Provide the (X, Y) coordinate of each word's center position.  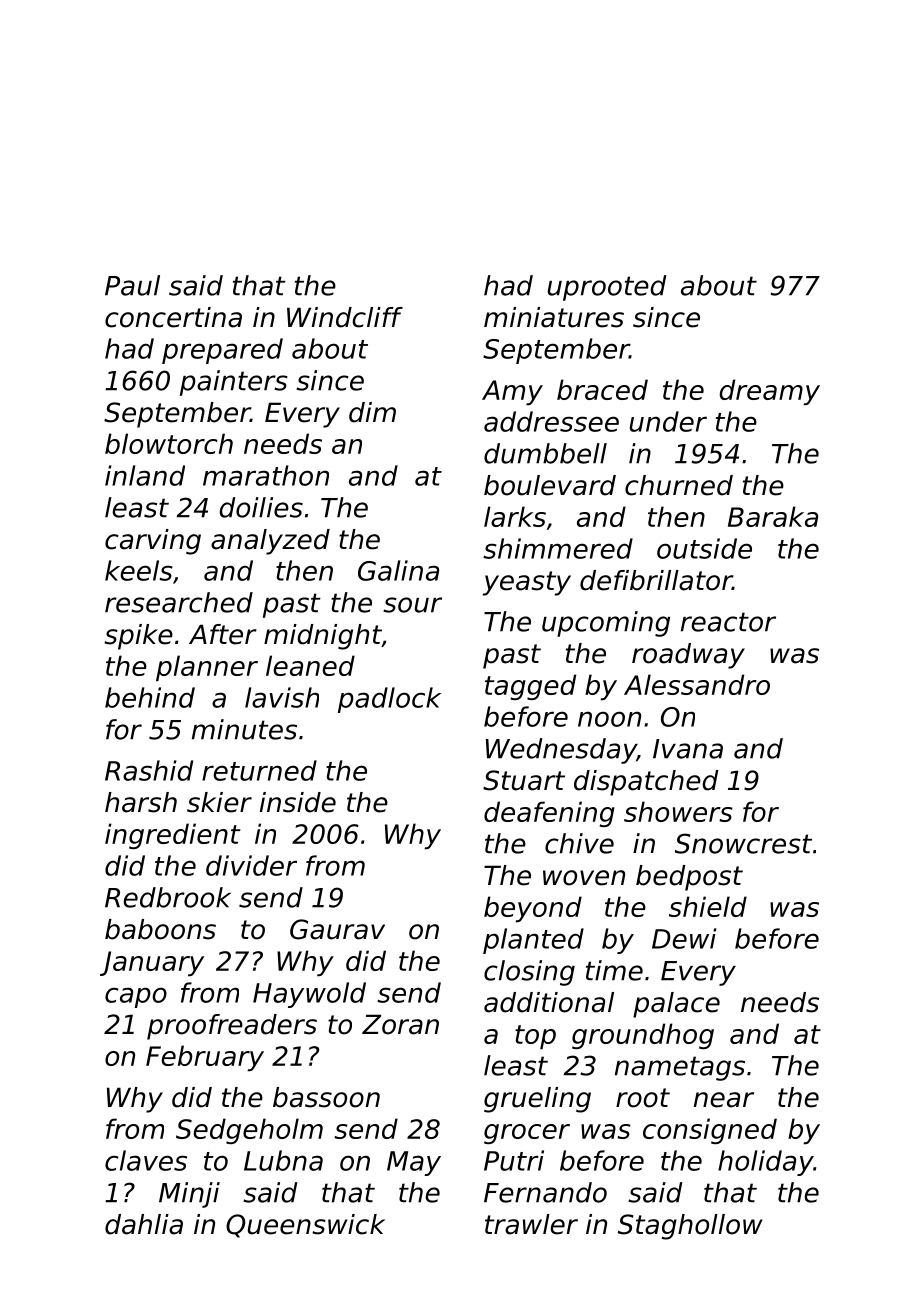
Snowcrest (743, 843)
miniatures (554, 317)
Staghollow (690, 1227)
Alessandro (697, 684)
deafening (549, 814)
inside (298, 802)
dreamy (769, 392)
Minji (189, 1195)
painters (234, 383)
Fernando (545, 1192)
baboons (160, 929)
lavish (282, 697)
